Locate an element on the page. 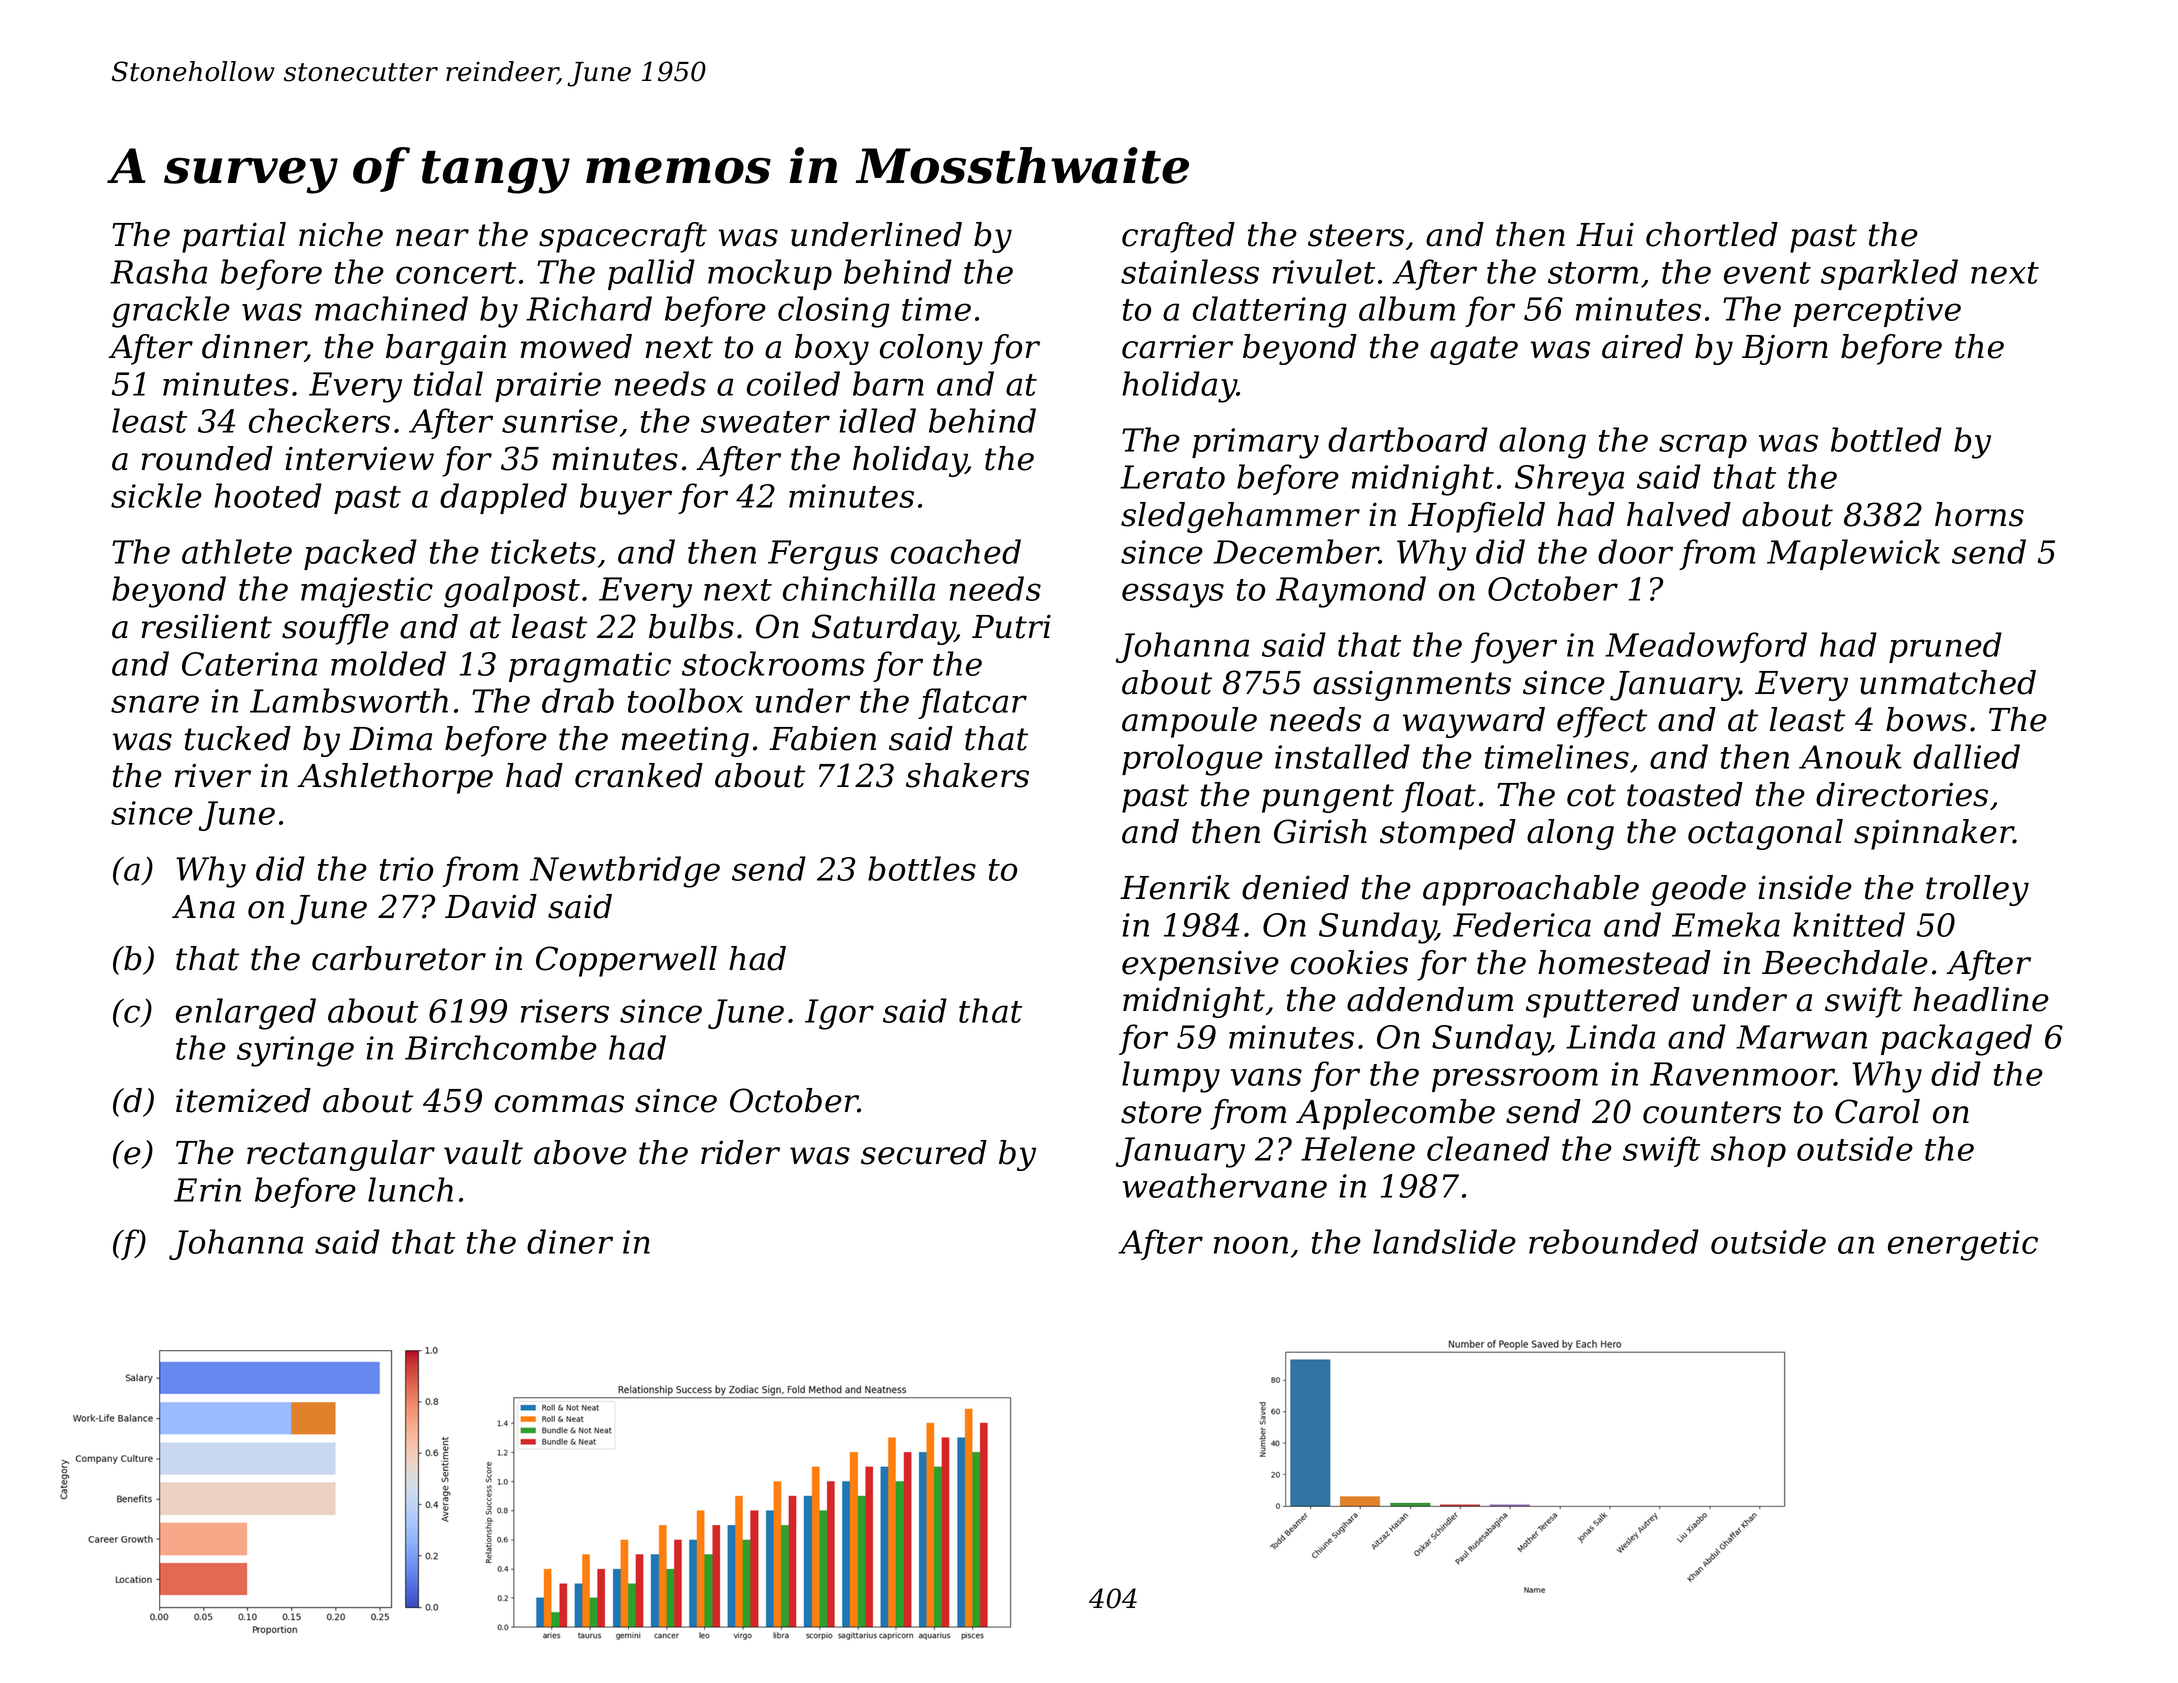  cot is located at coordinates (1591, 795).
